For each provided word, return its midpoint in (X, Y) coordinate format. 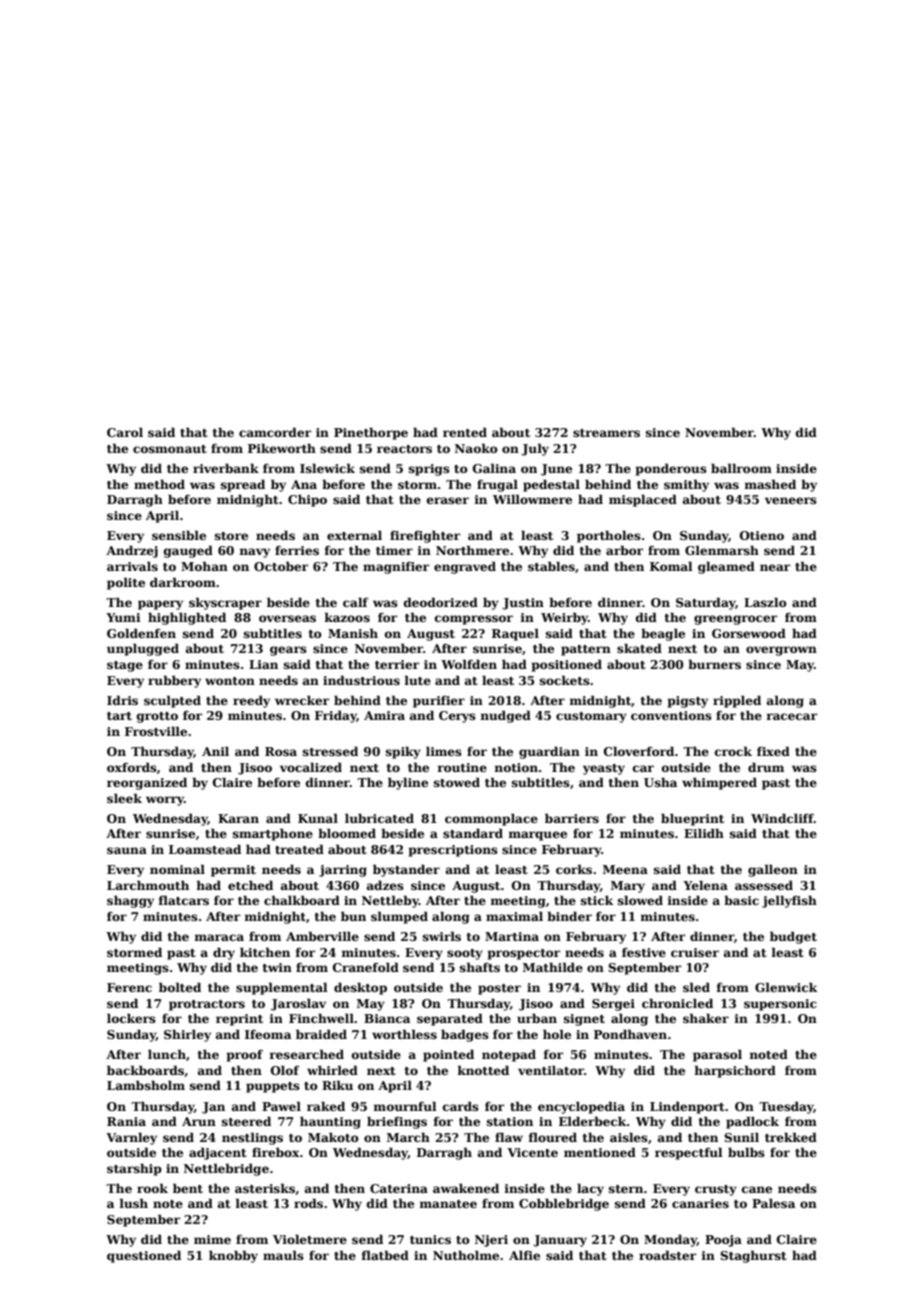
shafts (480, 967)
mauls (283, 1255)
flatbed (385, 1255)
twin (277, 967)
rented (465, 432)
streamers (606, 433)
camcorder (275, 432)
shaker (706, 1018)
